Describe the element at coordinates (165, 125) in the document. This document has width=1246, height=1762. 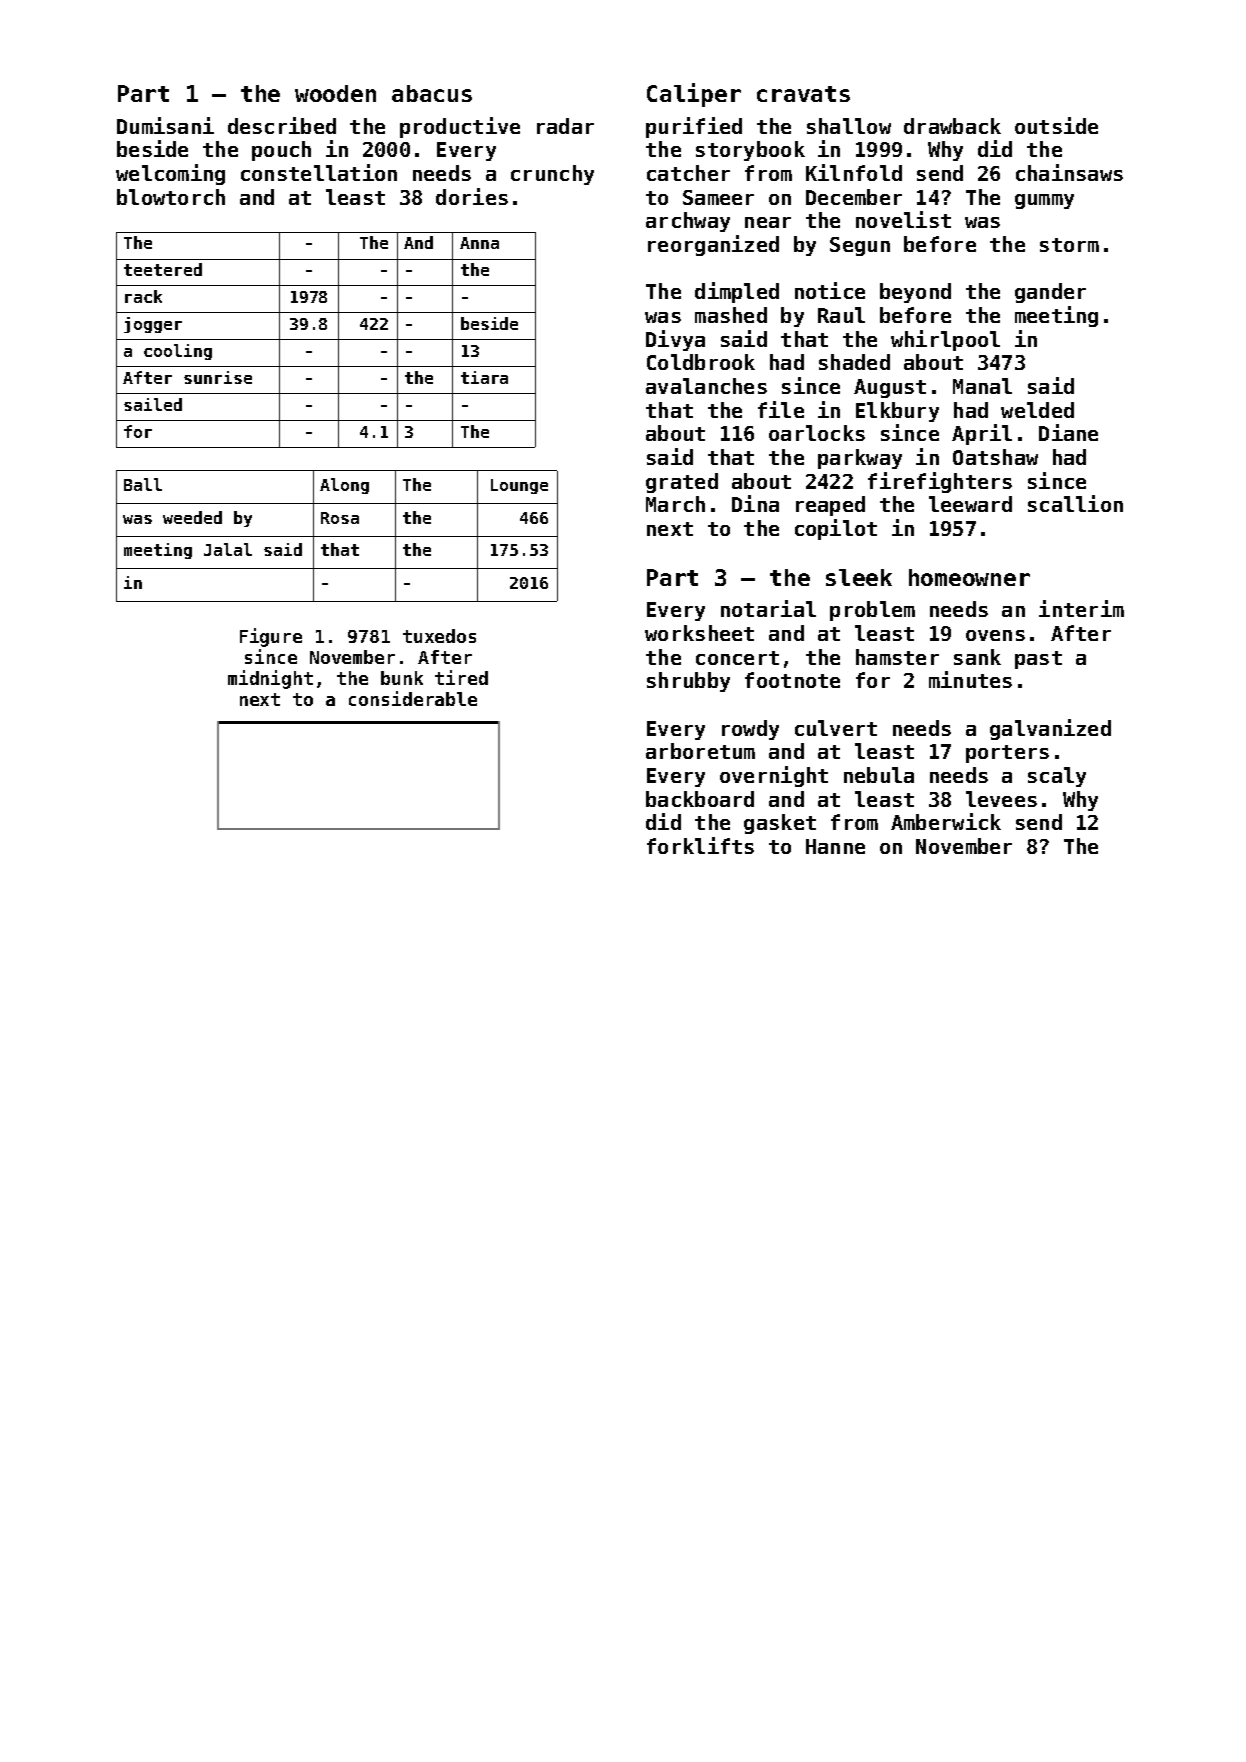
I see `Dumisani` at that location.
